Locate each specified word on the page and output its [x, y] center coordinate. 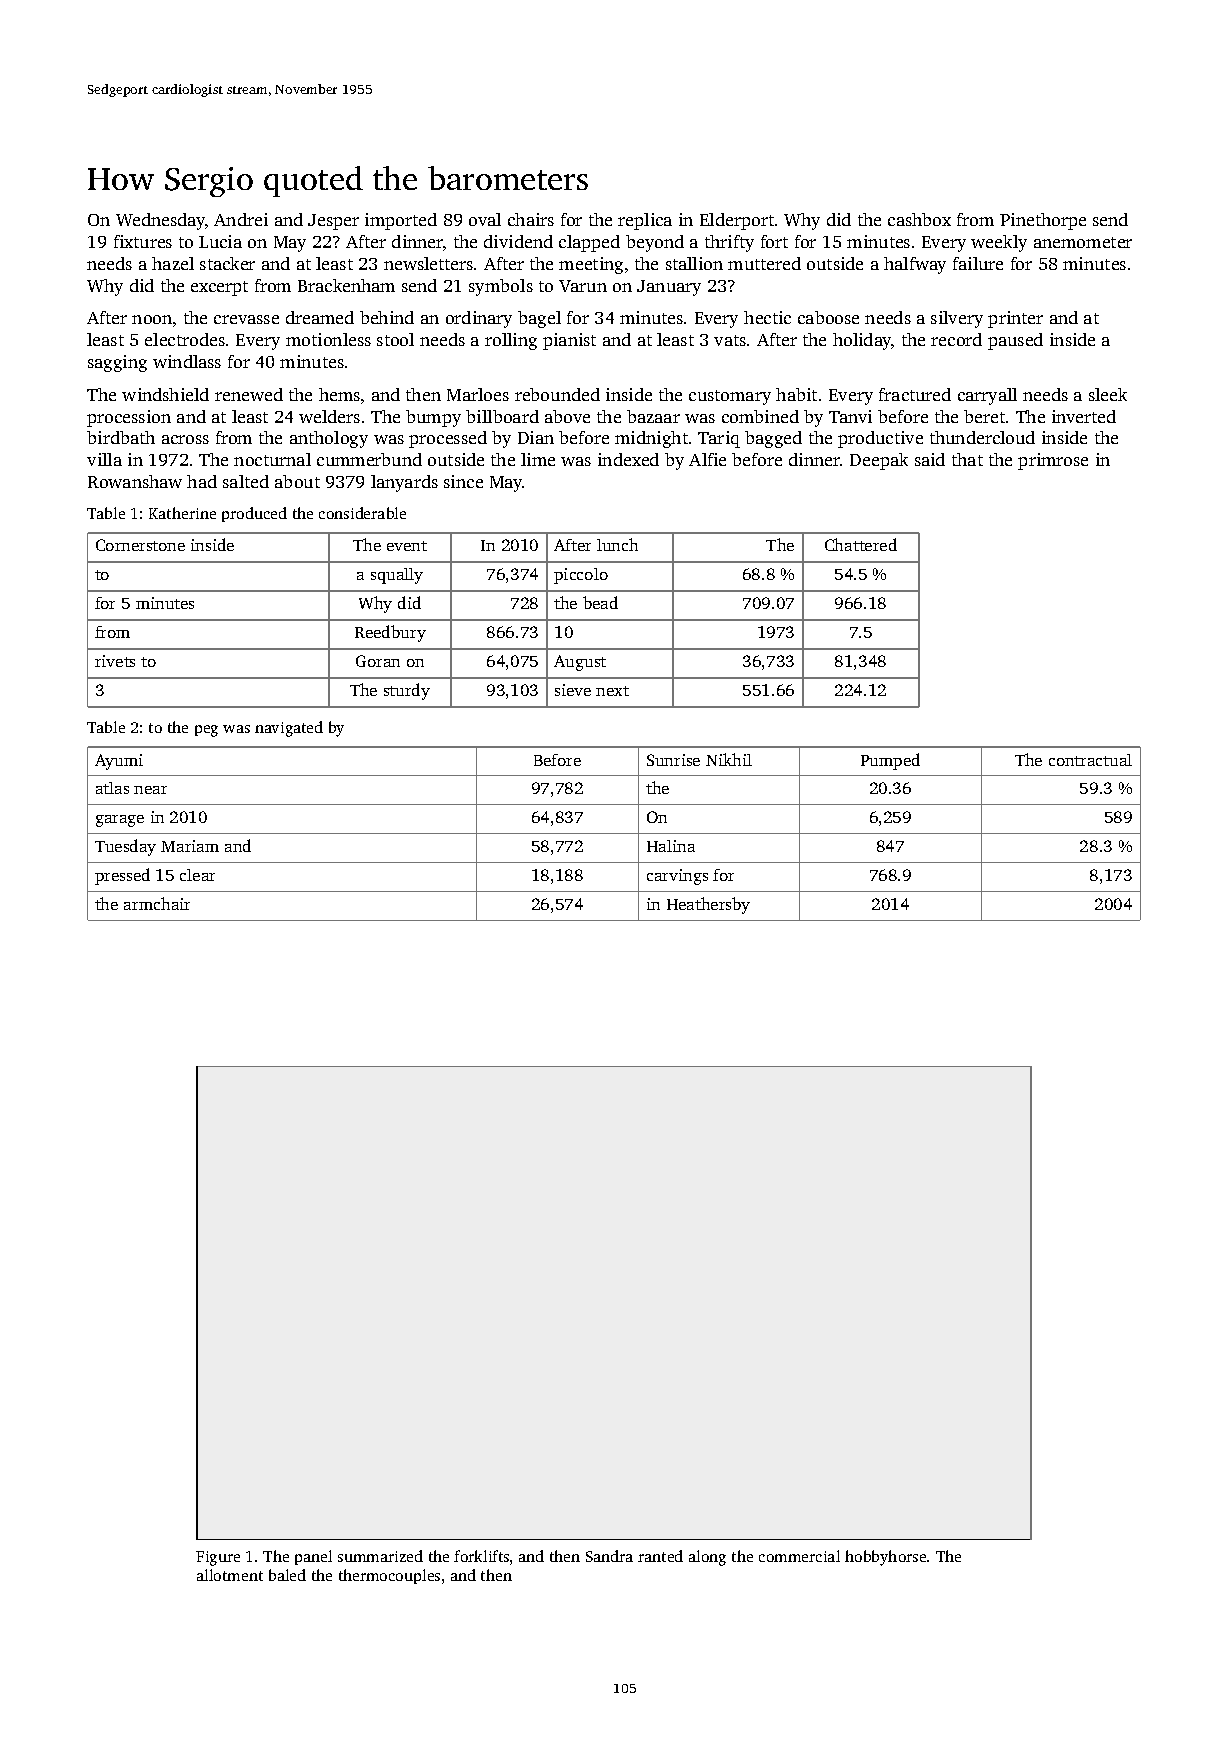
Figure [218, 1558]
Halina [671, 846]
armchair [157, 903]
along [707, 1558]
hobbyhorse [885, 1558]
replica [645, 221]
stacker [227, 263]
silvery [957, 319]
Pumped [890, 761]
